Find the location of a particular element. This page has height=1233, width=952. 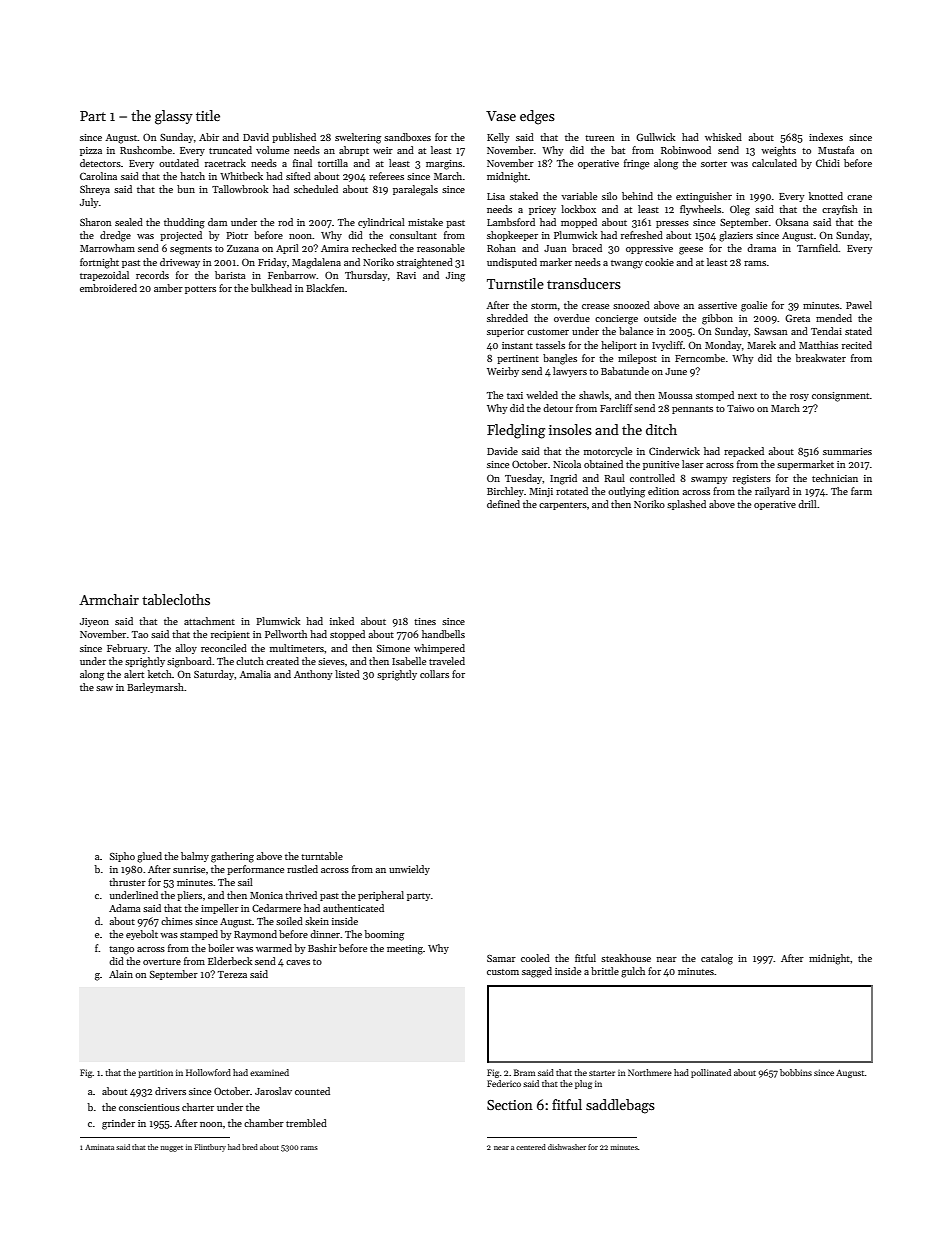

glassy is located at coordinates (174, 117).
